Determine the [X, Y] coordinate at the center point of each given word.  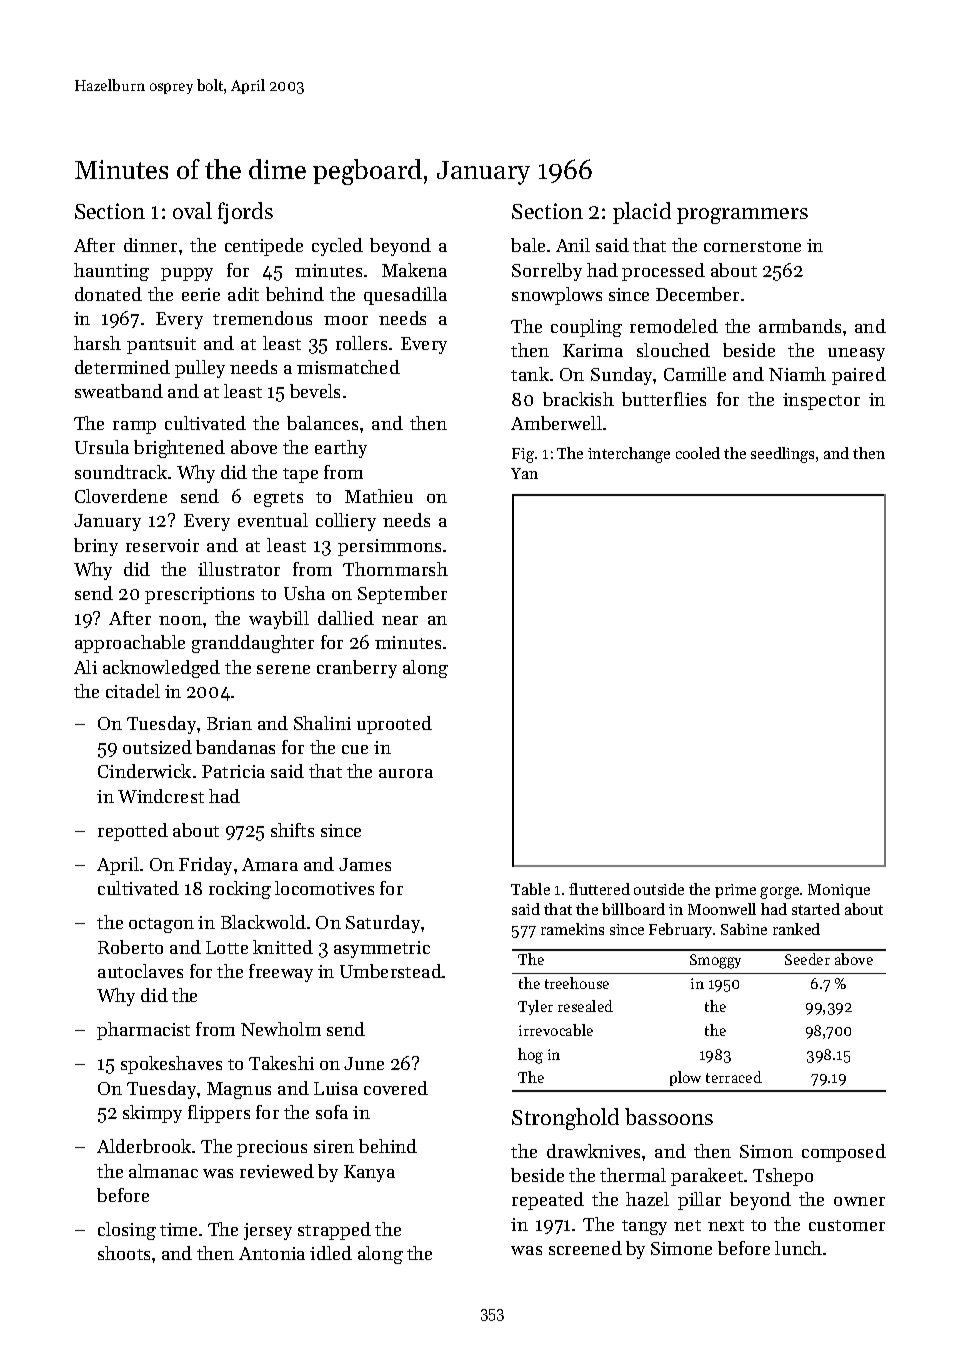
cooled [698, 453]
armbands [800, 326]
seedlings [782, 455]
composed [844, 1153]
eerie [201, 294]
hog [530, 1056]
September [402, 595]
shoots [124, 1253]
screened [585, 1248]
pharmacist [143, 1031]
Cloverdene [121, 496]
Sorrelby [547, 272]
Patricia [233, 771]
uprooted [394, 725]
